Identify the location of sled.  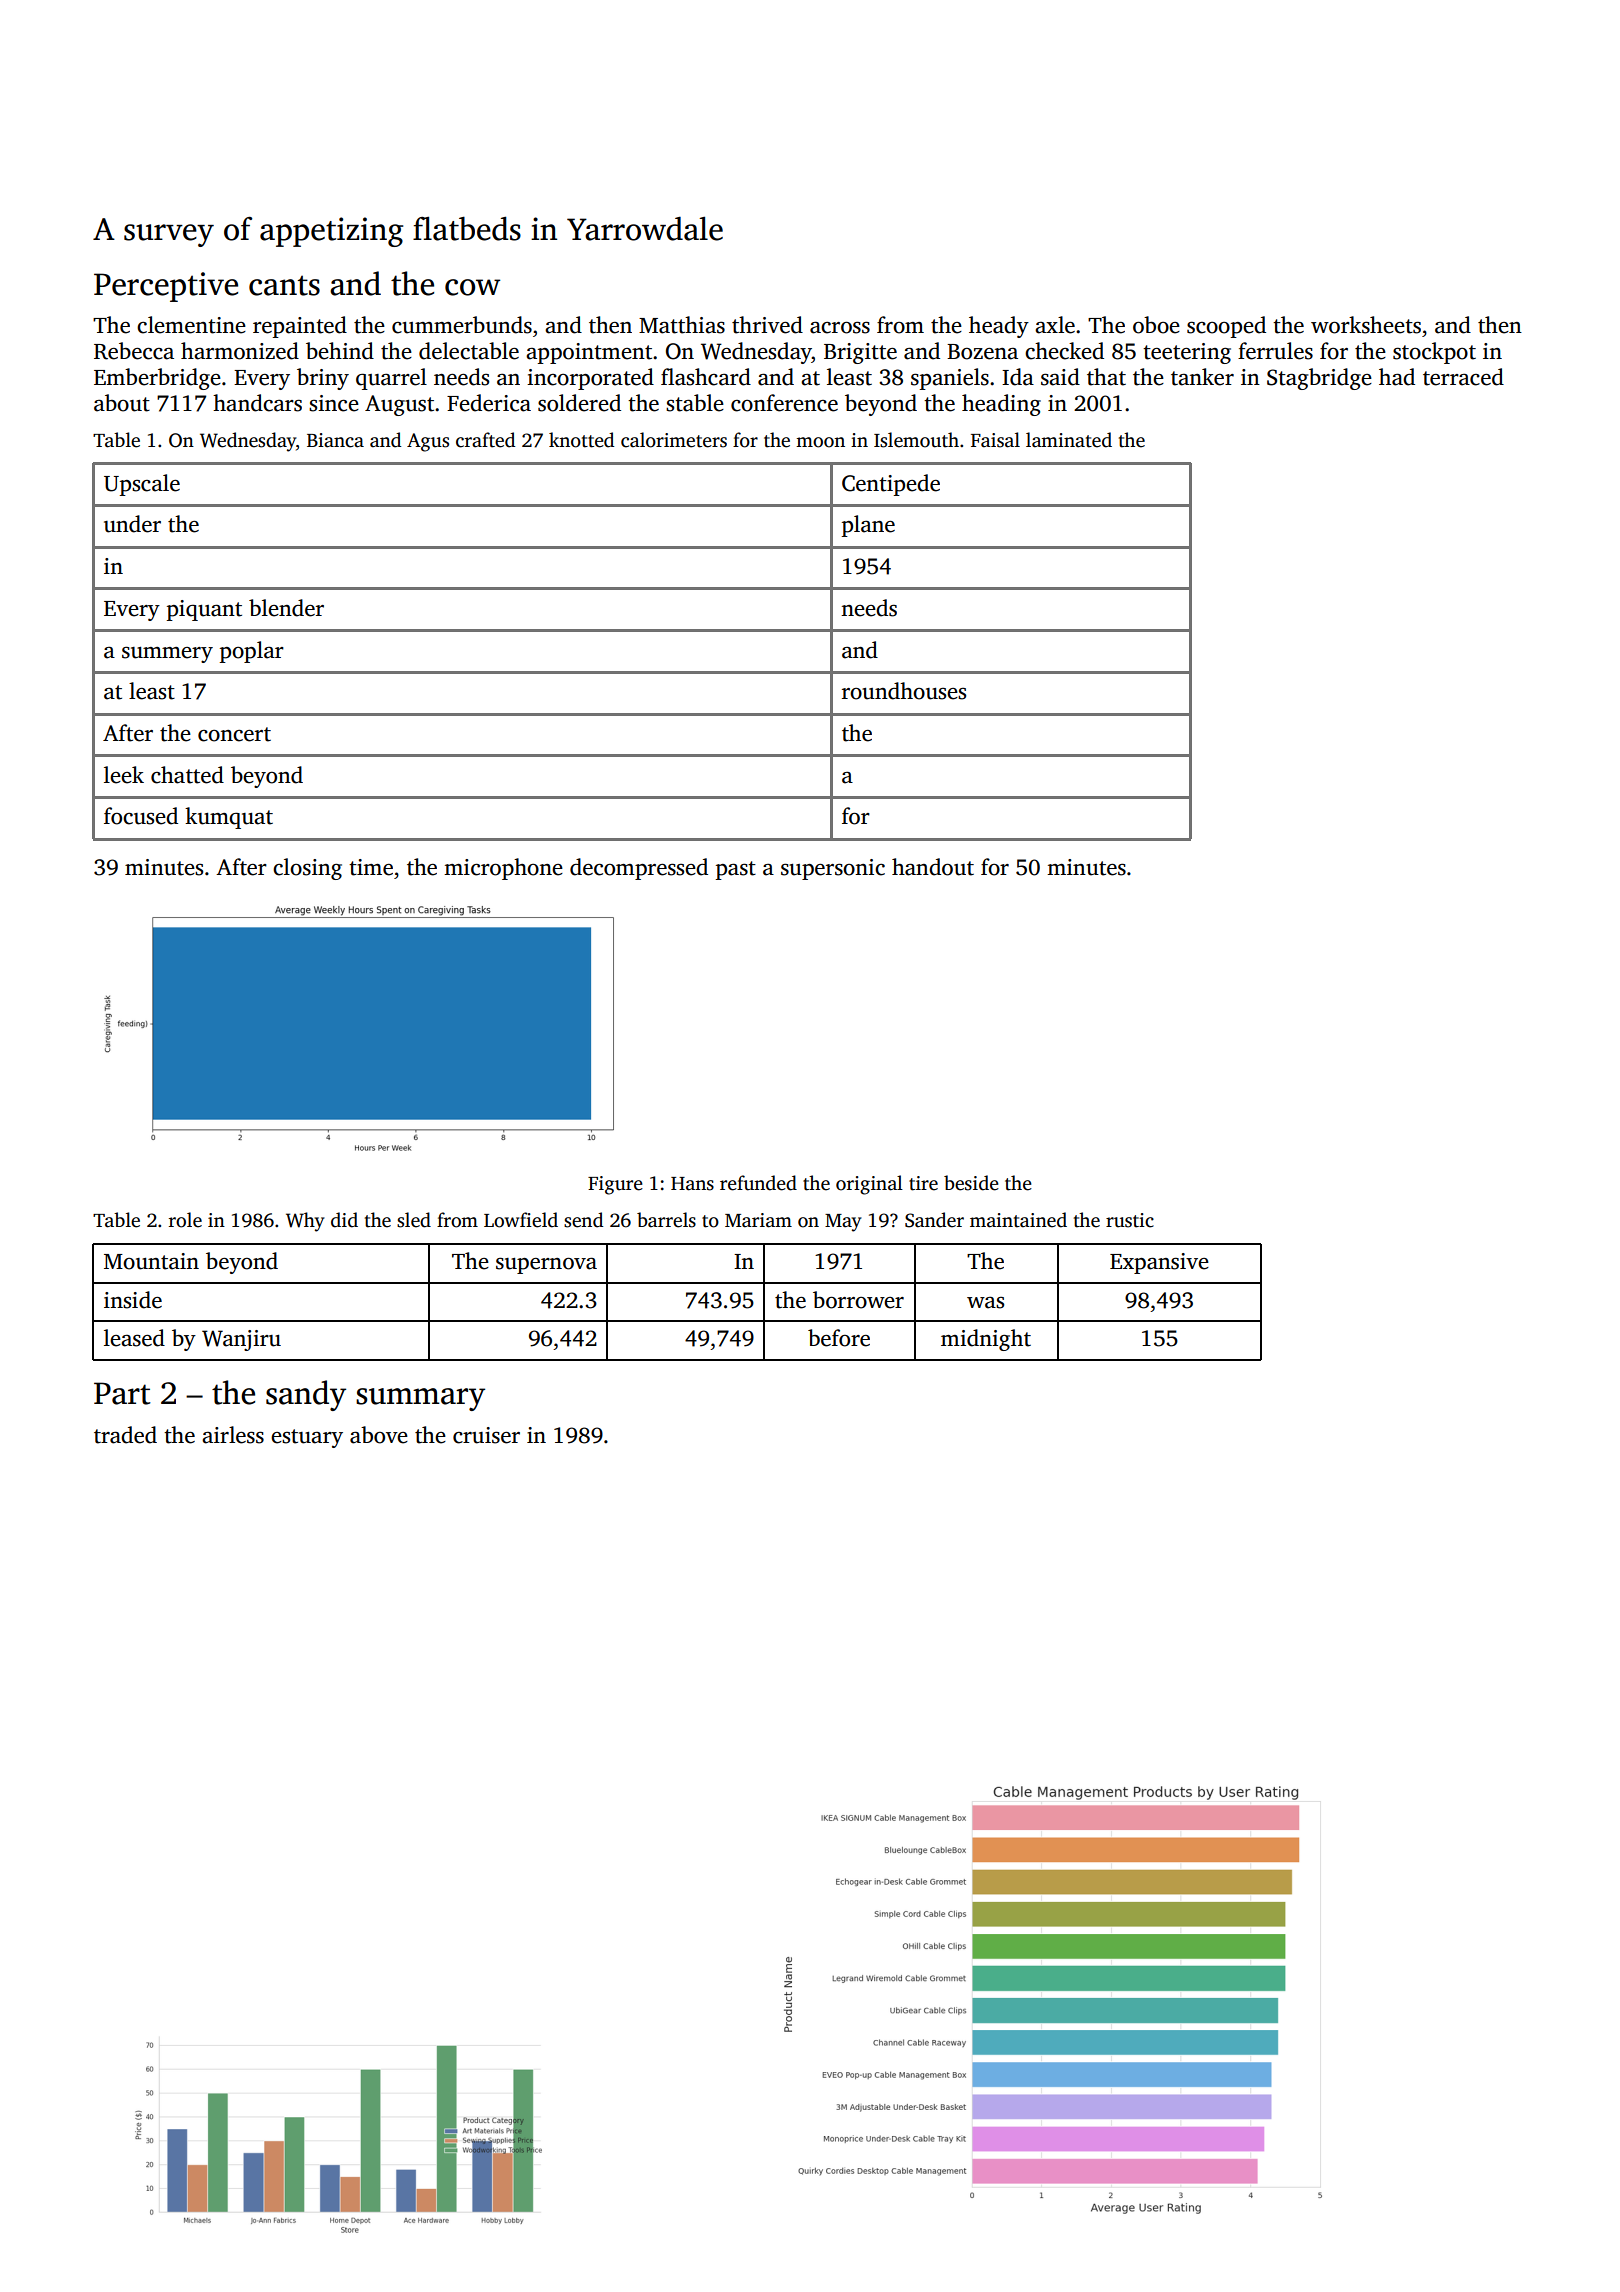
(414, 1220).
